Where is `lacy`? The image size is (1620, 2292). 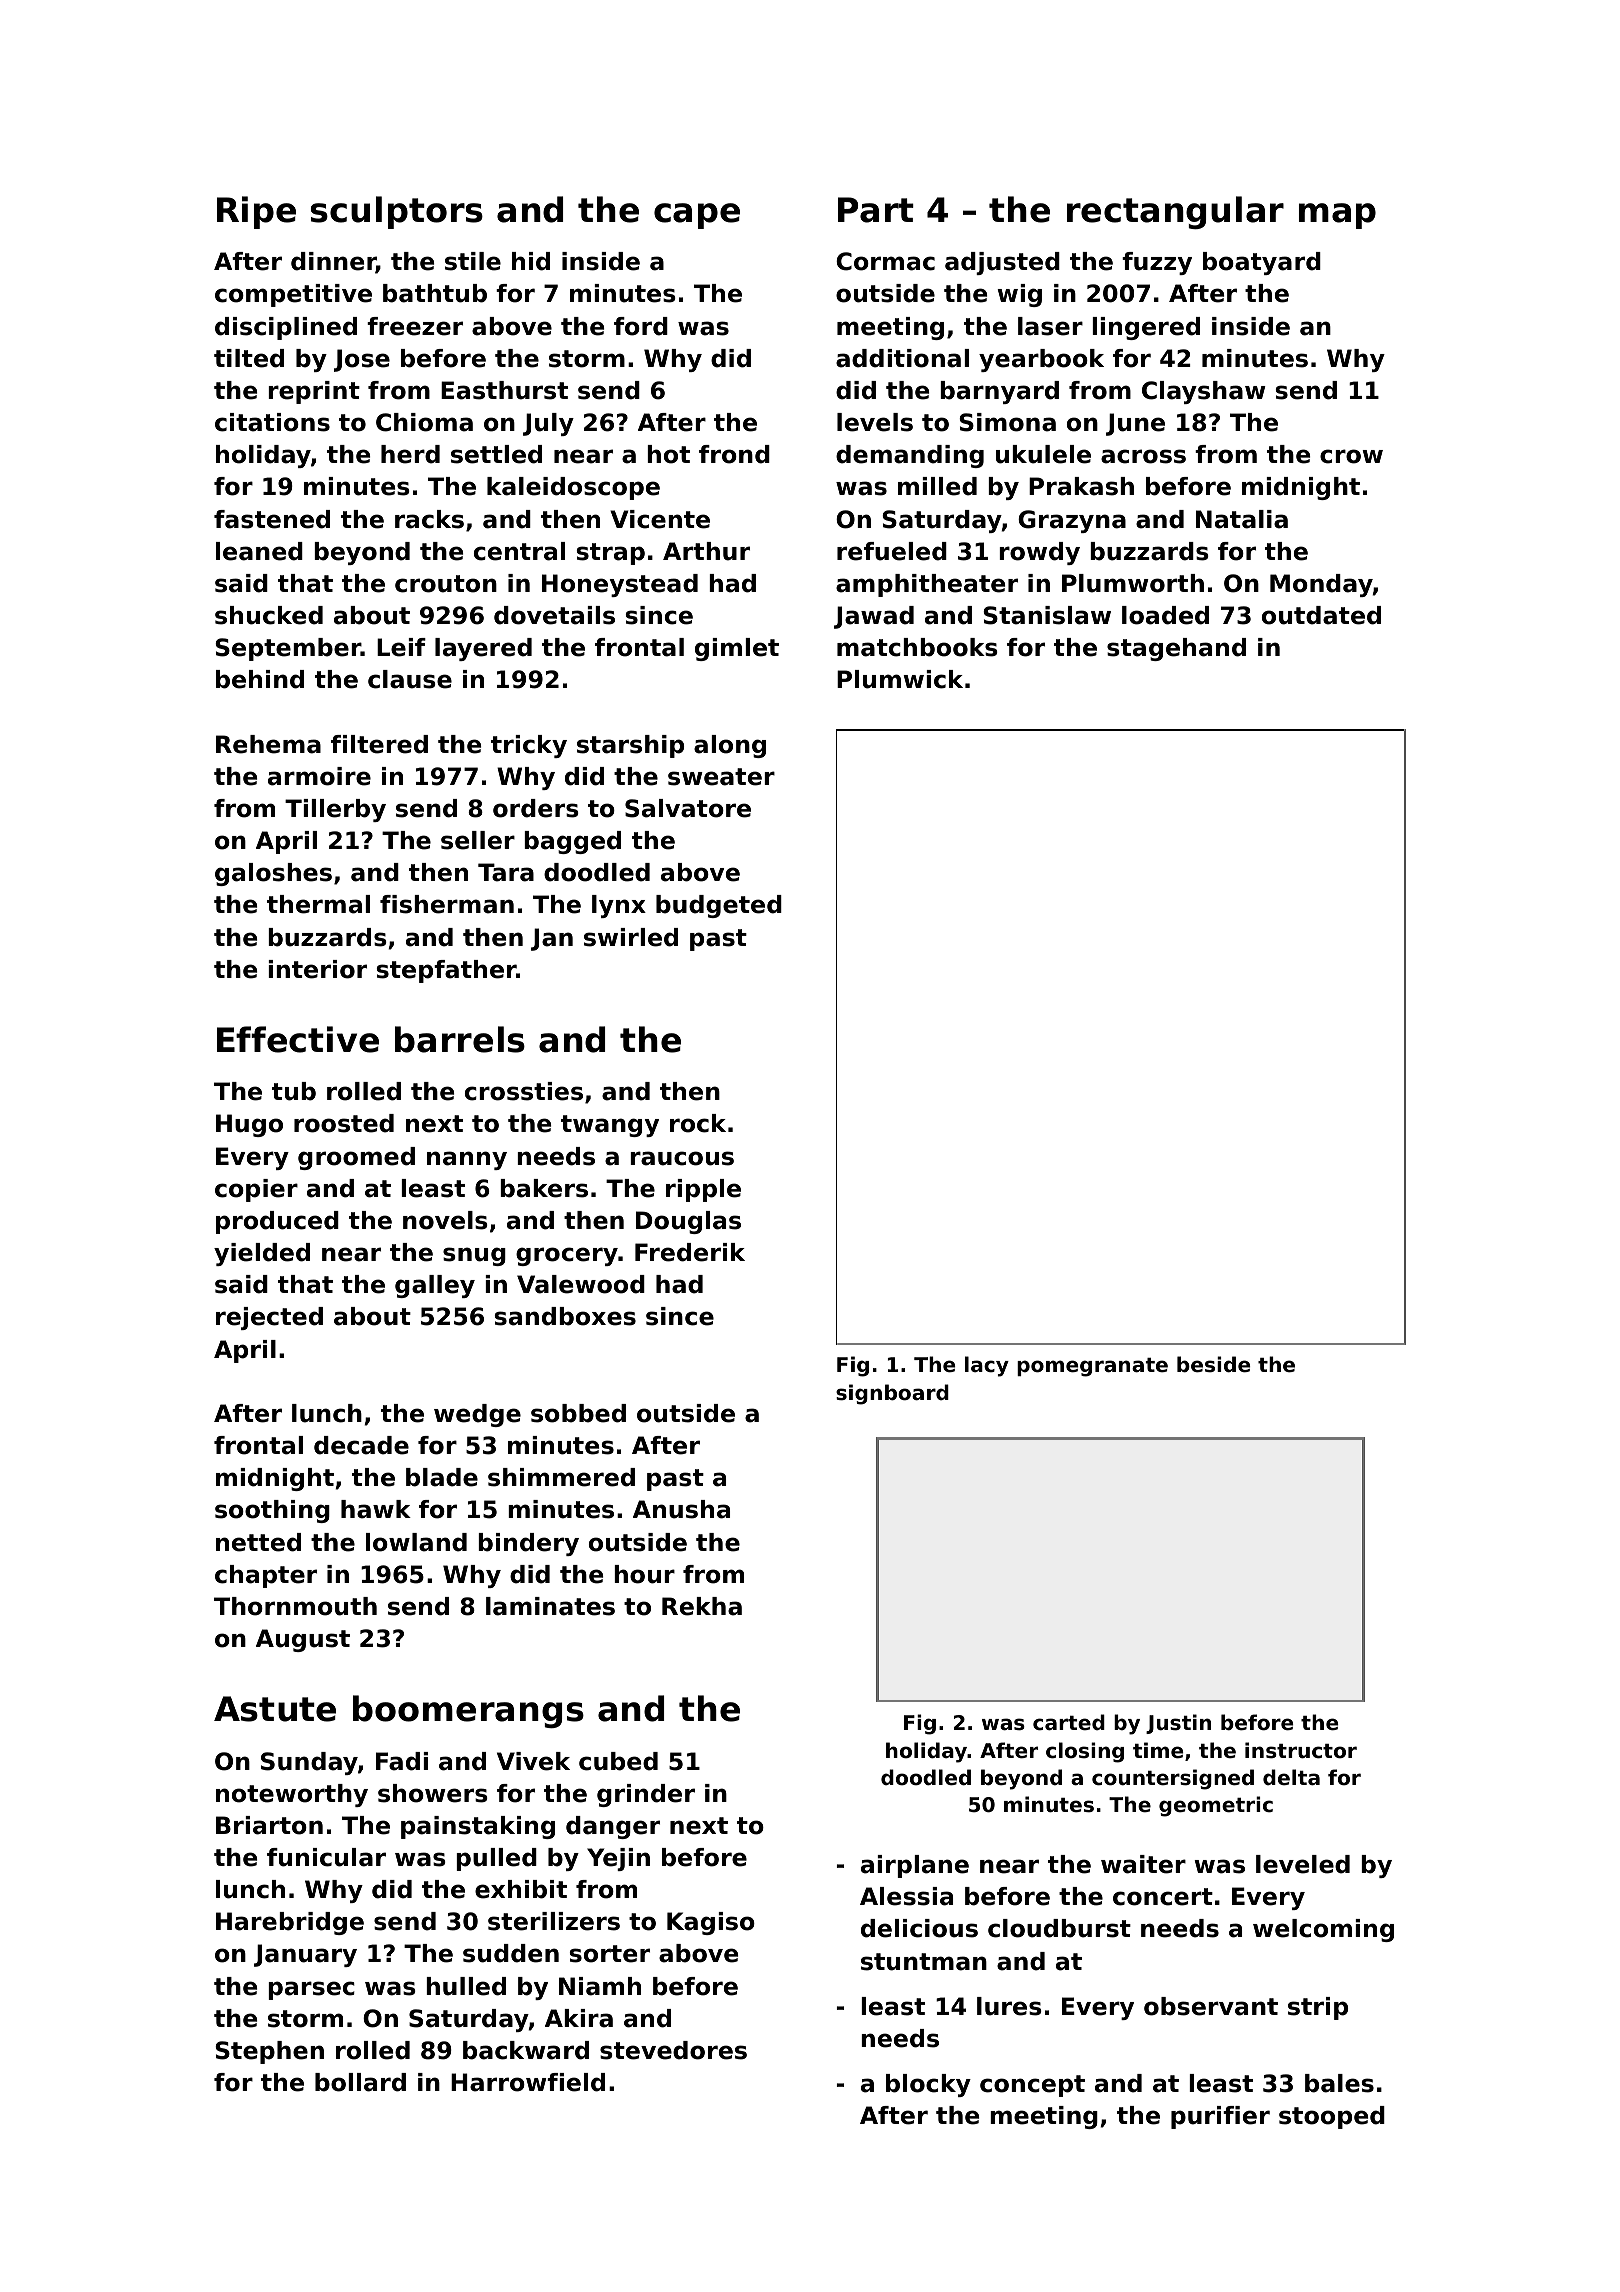
lacy is located at coordinates (987, 1366).
